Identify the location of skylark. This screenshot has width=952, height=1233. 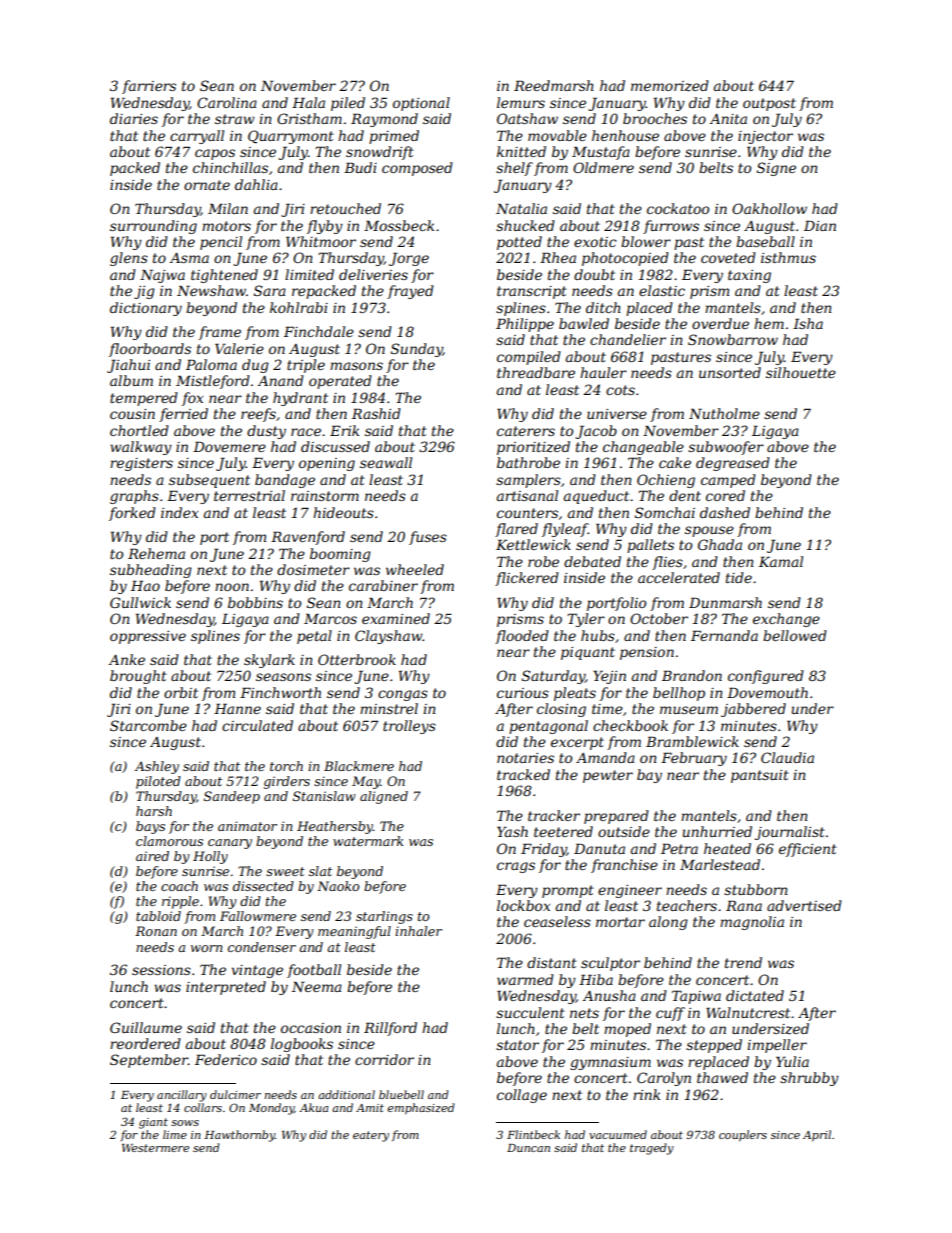
(269, 661).
